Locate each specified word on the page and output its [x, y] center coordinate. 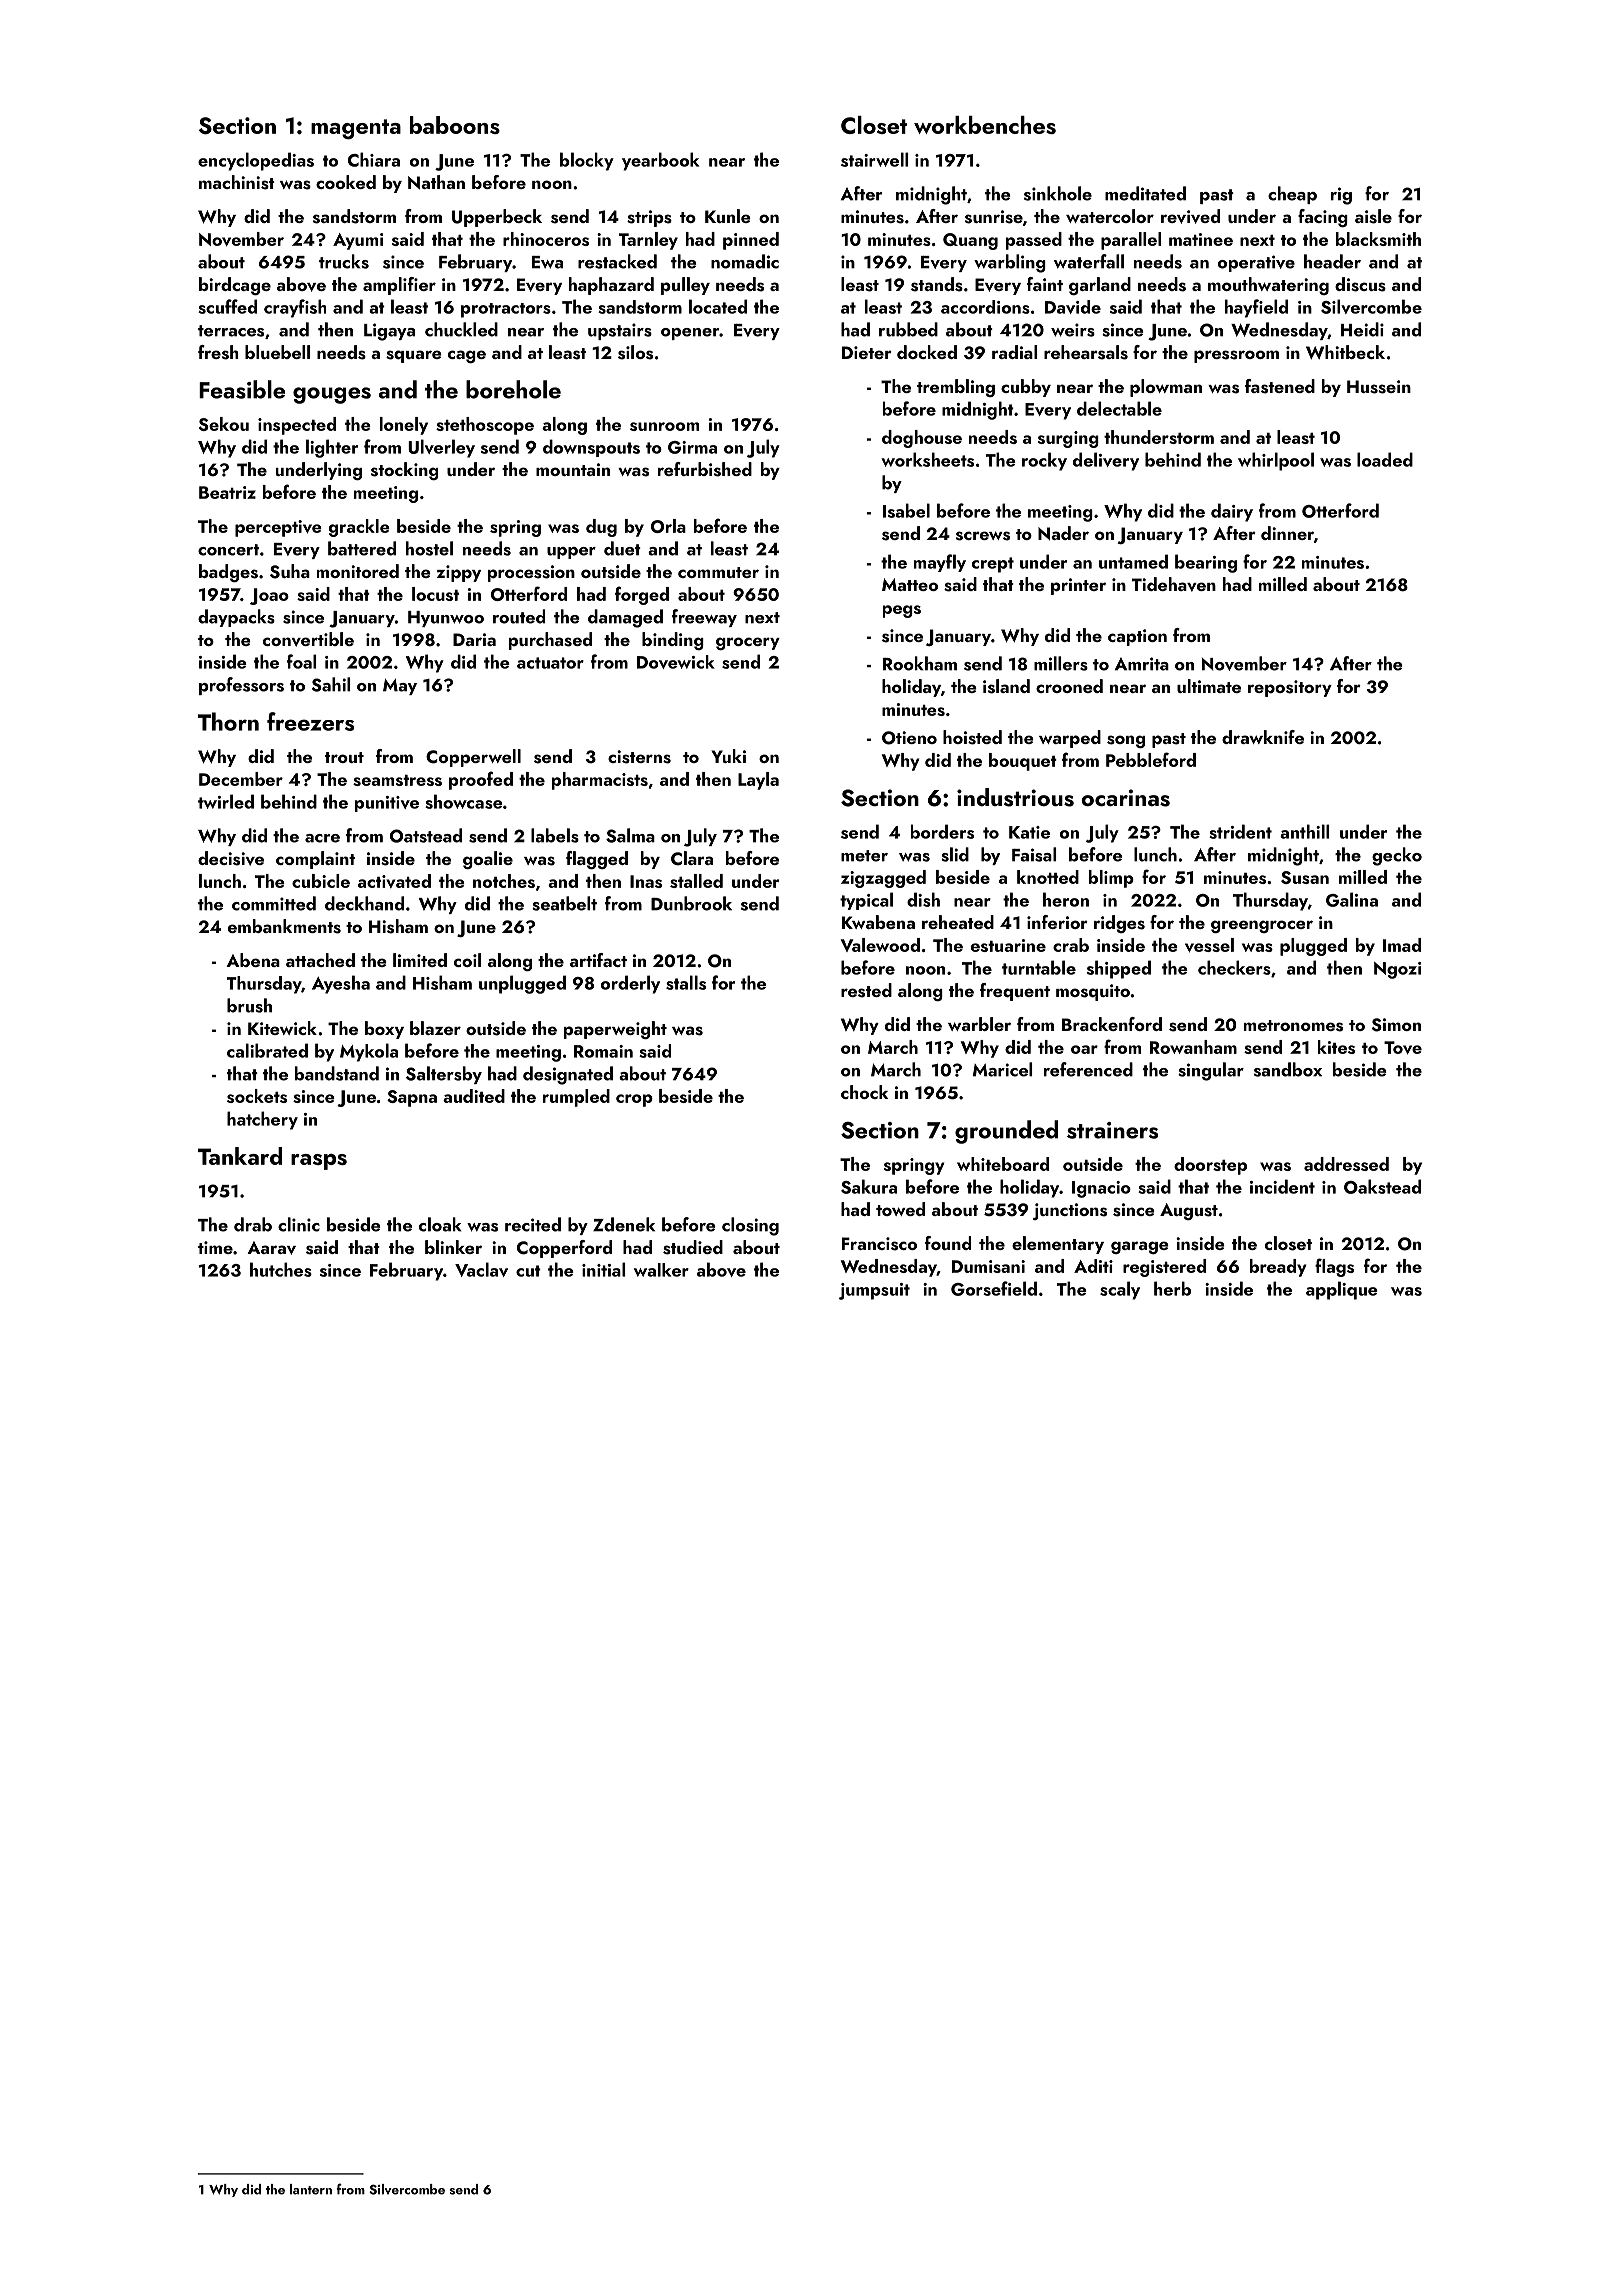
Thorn [228, 721]
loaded [1385, 459]
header [1332, 261]
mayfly [940, 563]
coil [467, 960]
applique [1342, 1290]
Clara [692, 858]
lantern [311, 2189]
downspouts [591, 448]
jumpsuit [874, 1291]
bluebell [277, 352]
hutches [281, 1269]
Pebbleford [1151, 759]
